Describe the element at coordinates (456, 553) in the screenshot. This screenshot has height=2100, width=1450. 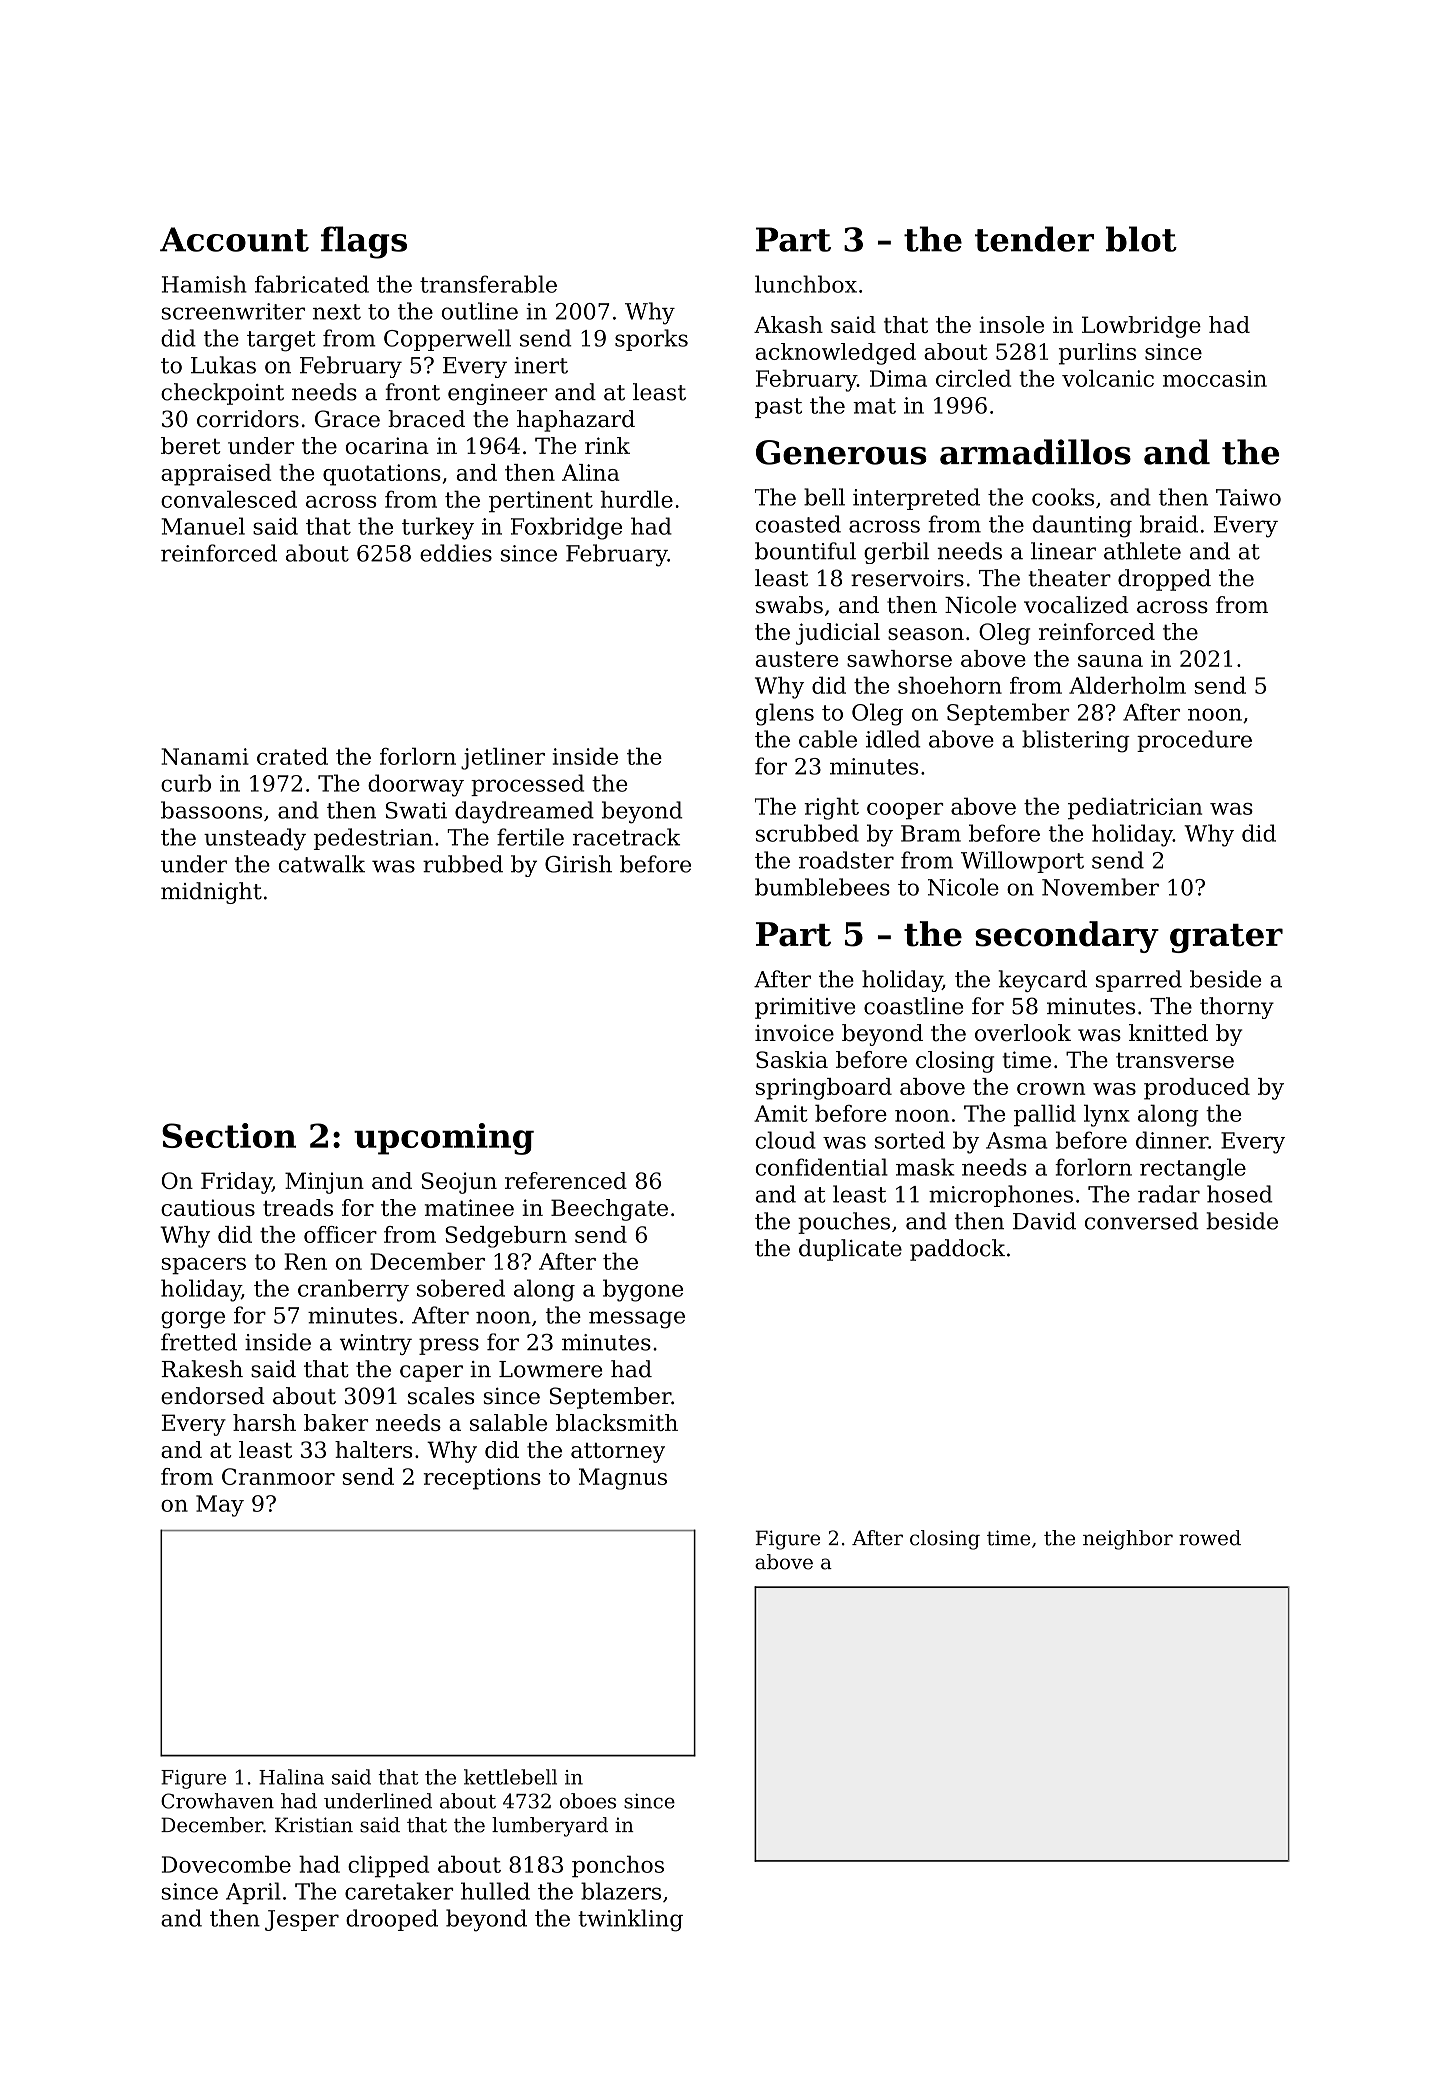
I see `eddies` at that location.
